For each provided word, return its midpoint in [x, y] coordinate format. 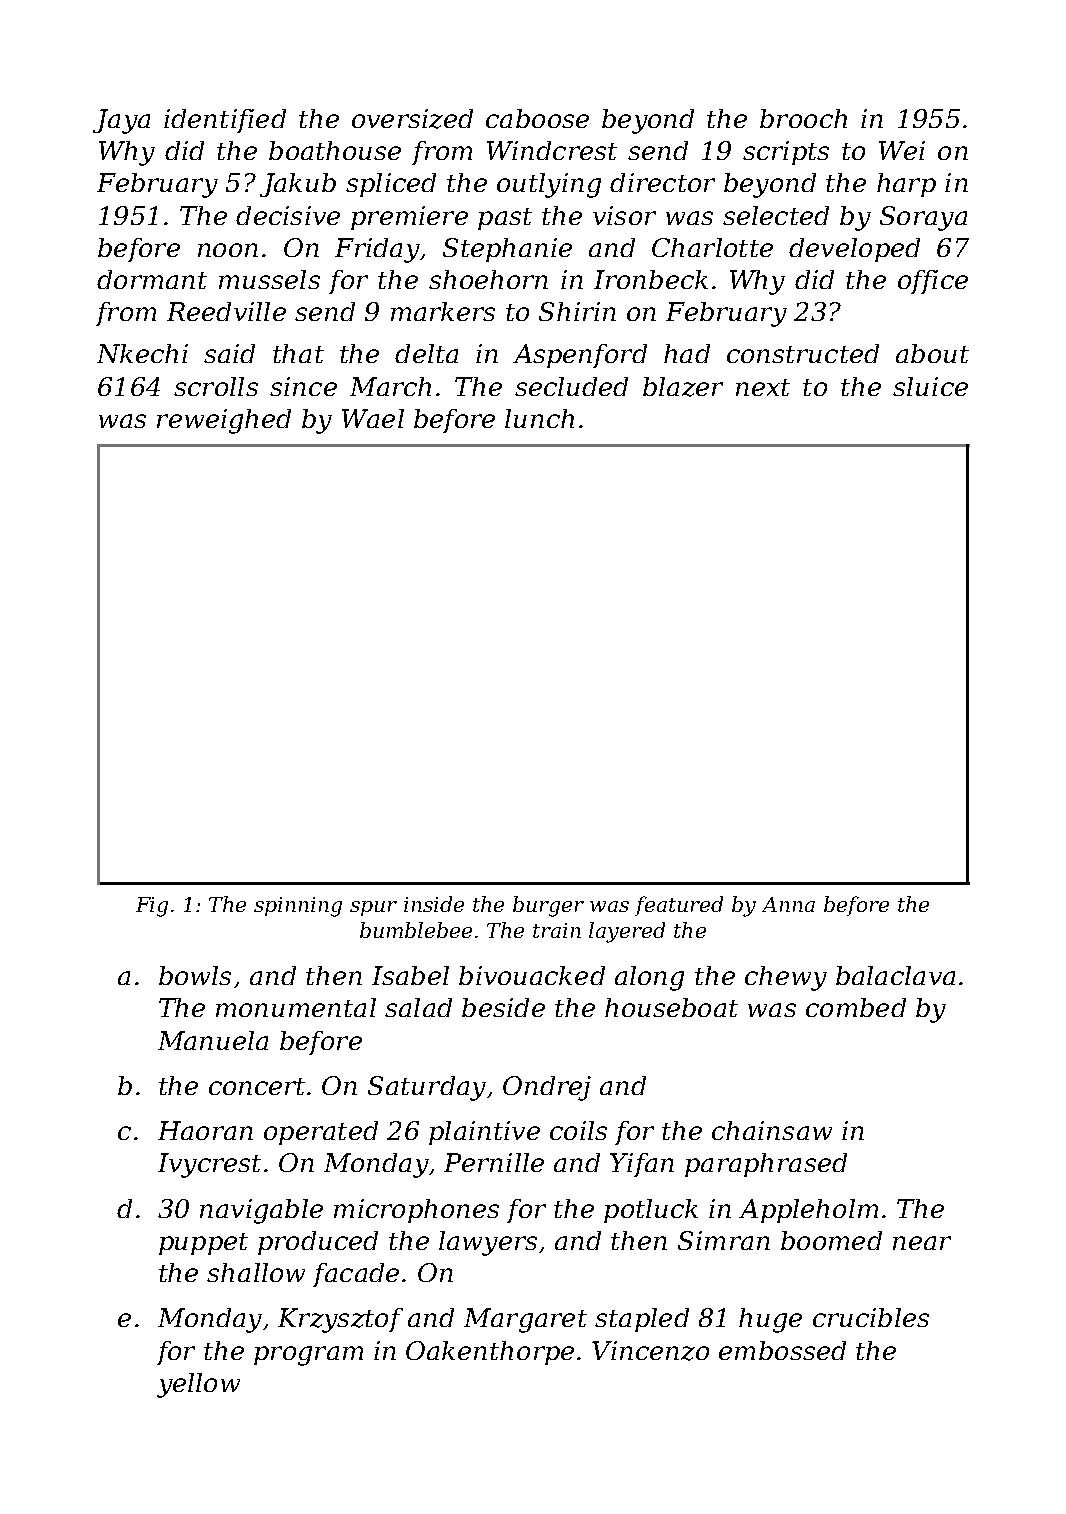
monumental [296, 1007]
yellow [198, 1385]
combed [856, 1007]
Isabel [410, 975]
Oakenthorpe [490, 1353]
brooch [803, 118]
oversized [412, 119]
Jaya [121, 121]
